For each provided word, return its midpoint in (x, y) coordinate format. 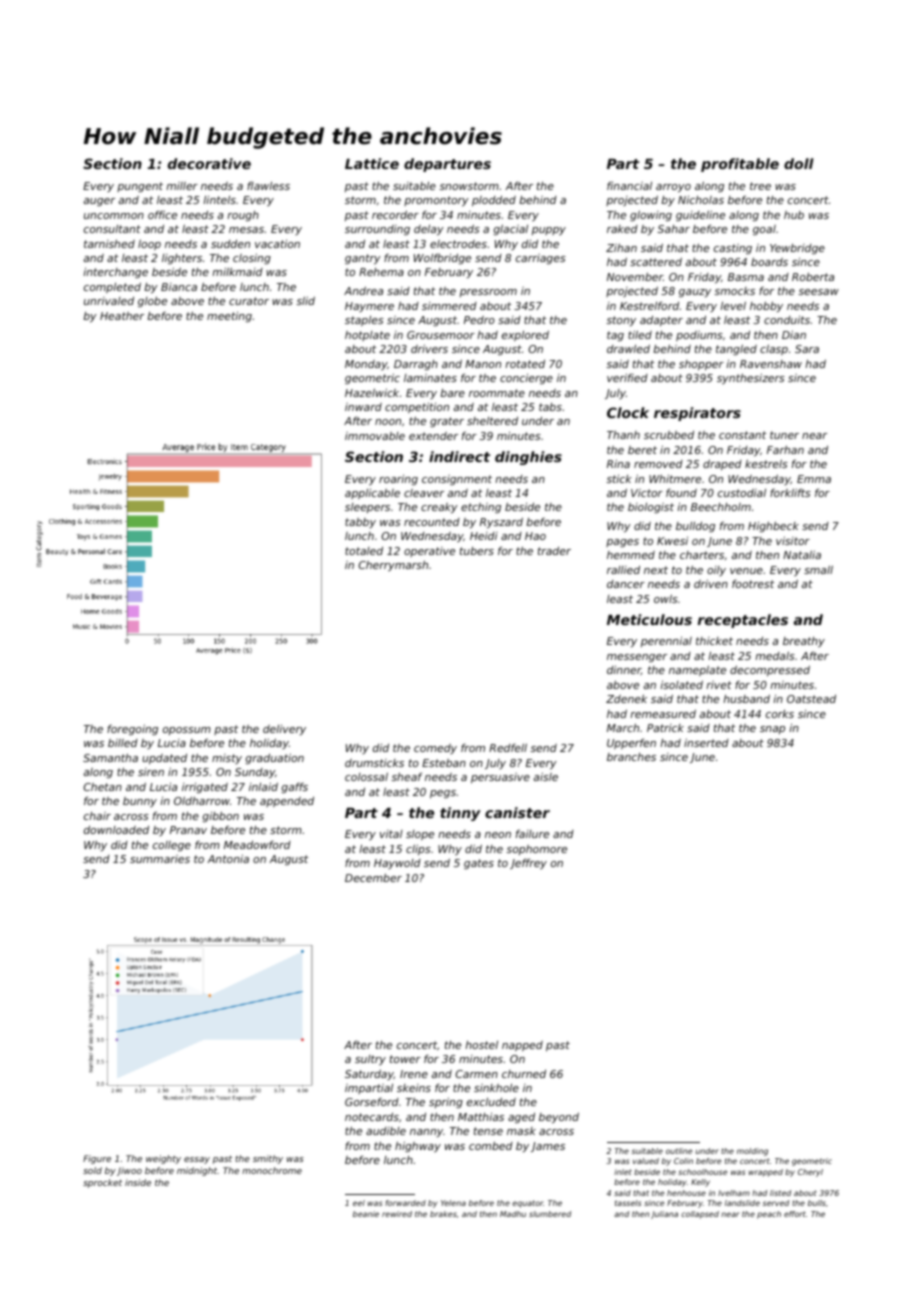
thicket (714, 641)
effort (795, 1214)
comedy (435, 749)
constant (742, 435)
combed (491, 1145)
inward (363, 407)
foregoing (132, 729)
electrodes (458, 244)
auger (99, 202)
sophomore (536, 850)
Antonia (228, 858)
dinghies (528, 458)
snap (772, 730)
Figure (97, 1159)
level (733, 305)
